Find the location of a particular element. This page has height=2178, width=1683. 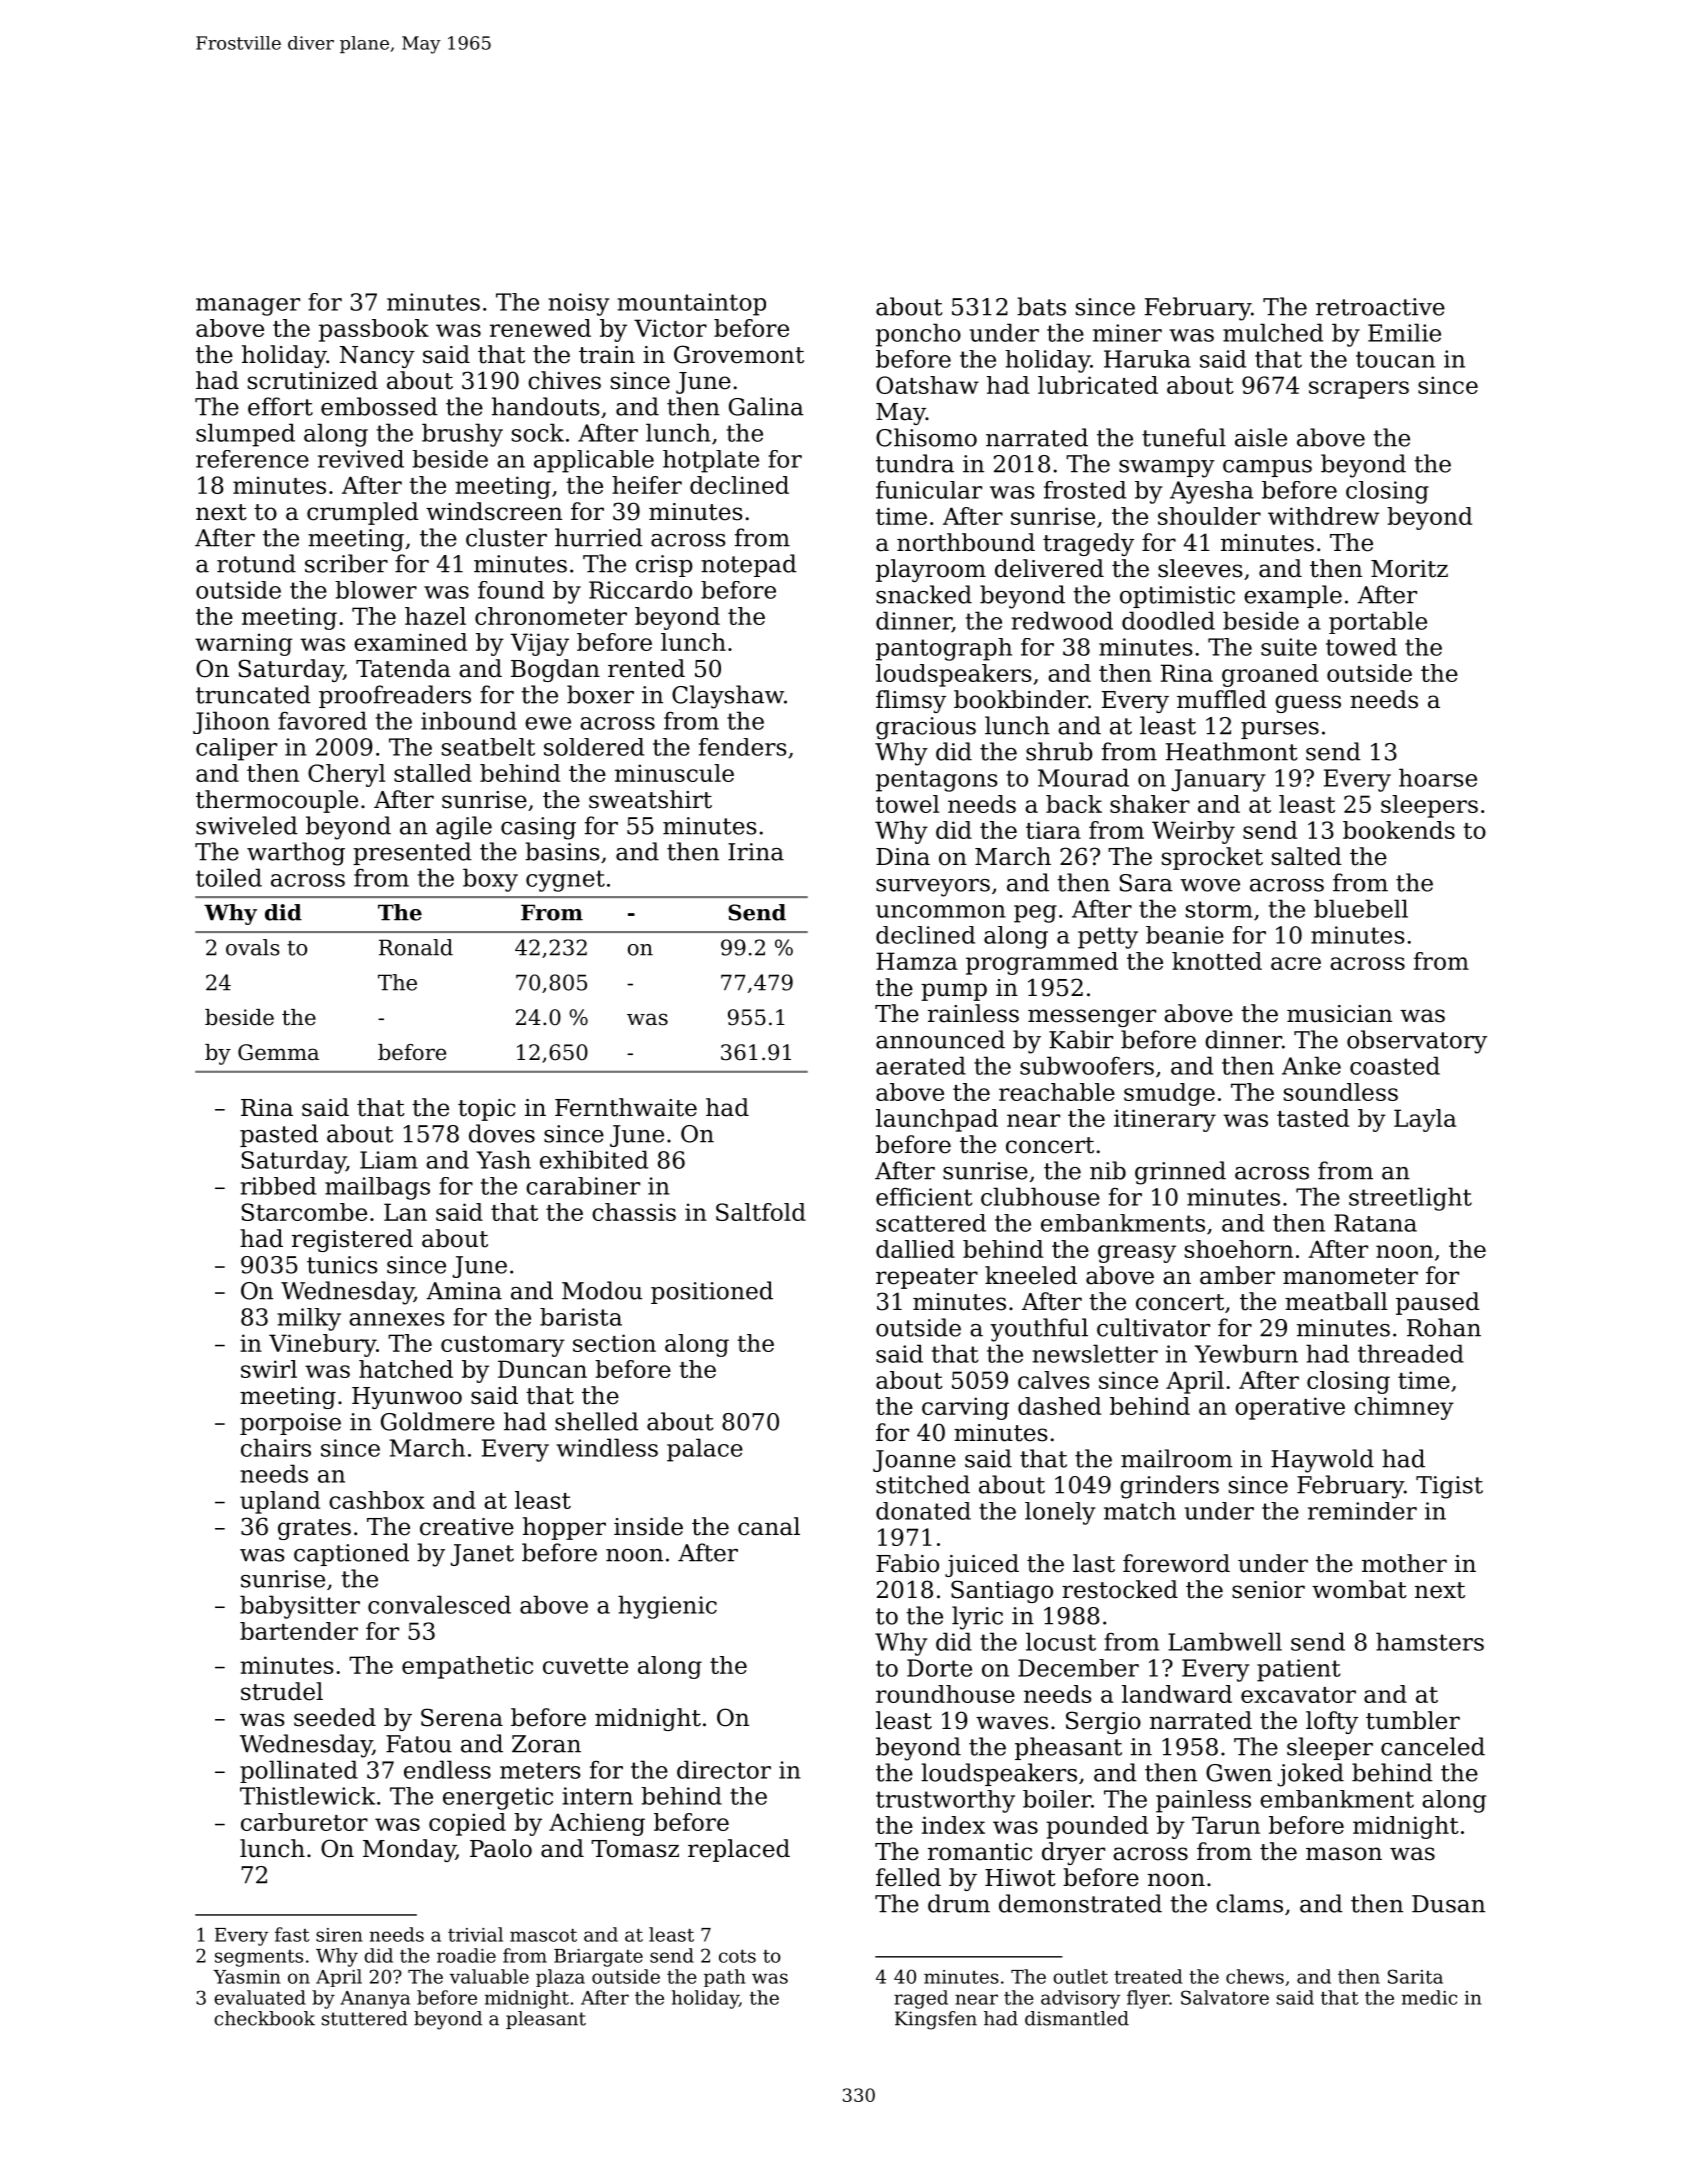

hoarse is located at coordinates (1438, 777).
